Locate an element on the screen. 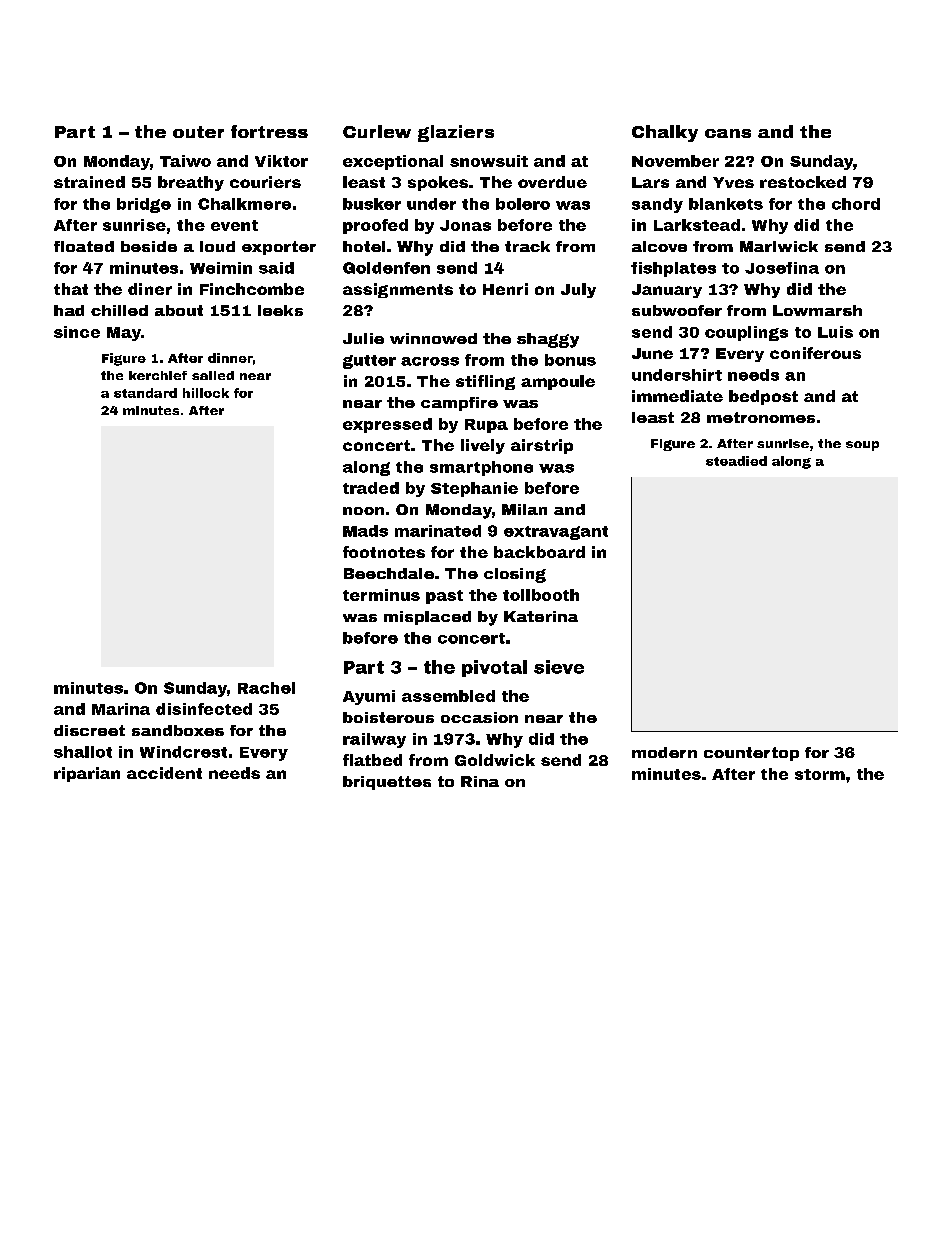  outer is located at coordinates (198, 132).
